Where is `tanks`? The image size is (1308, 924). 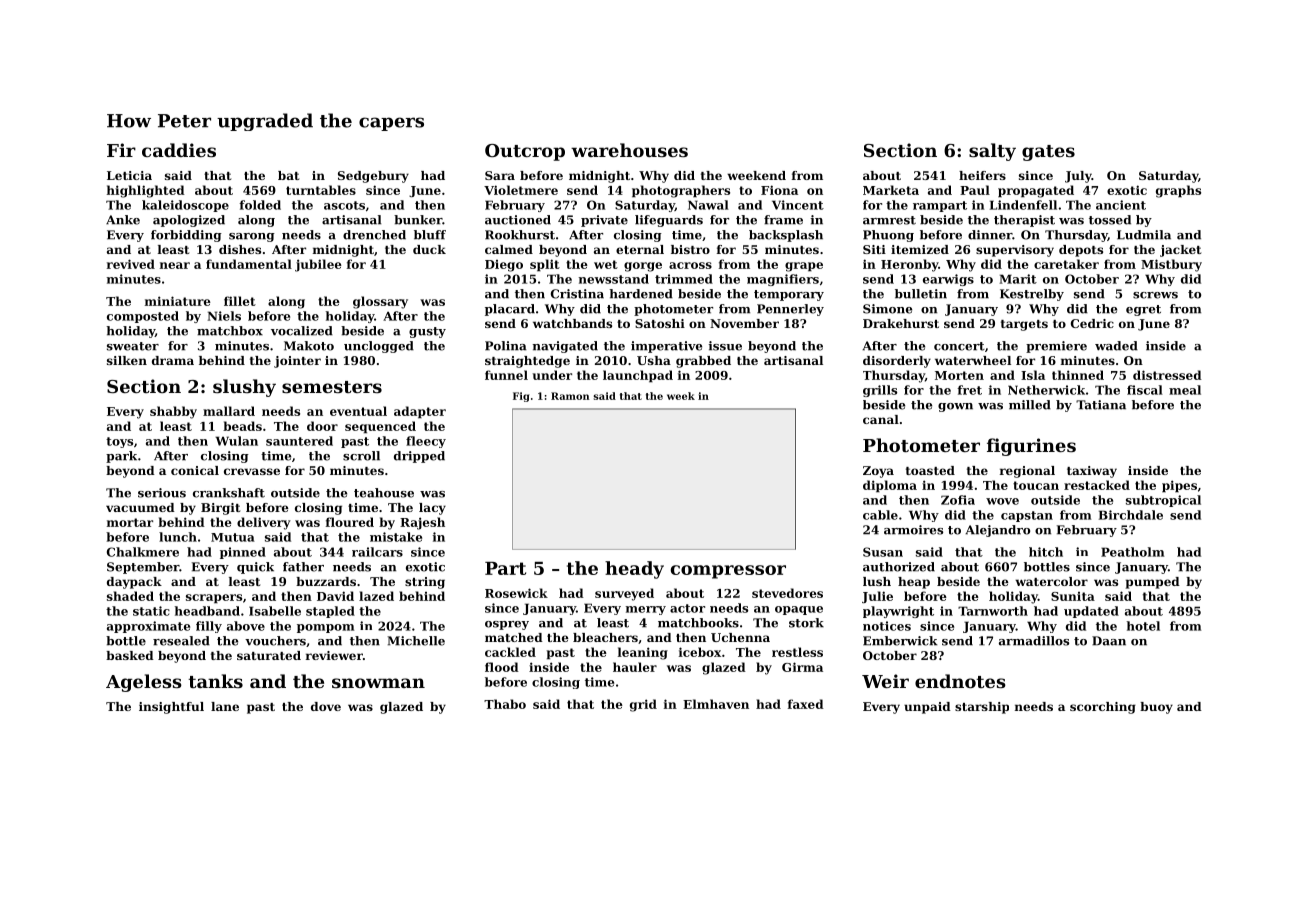
tanks is located at coordinates (215, 681).
